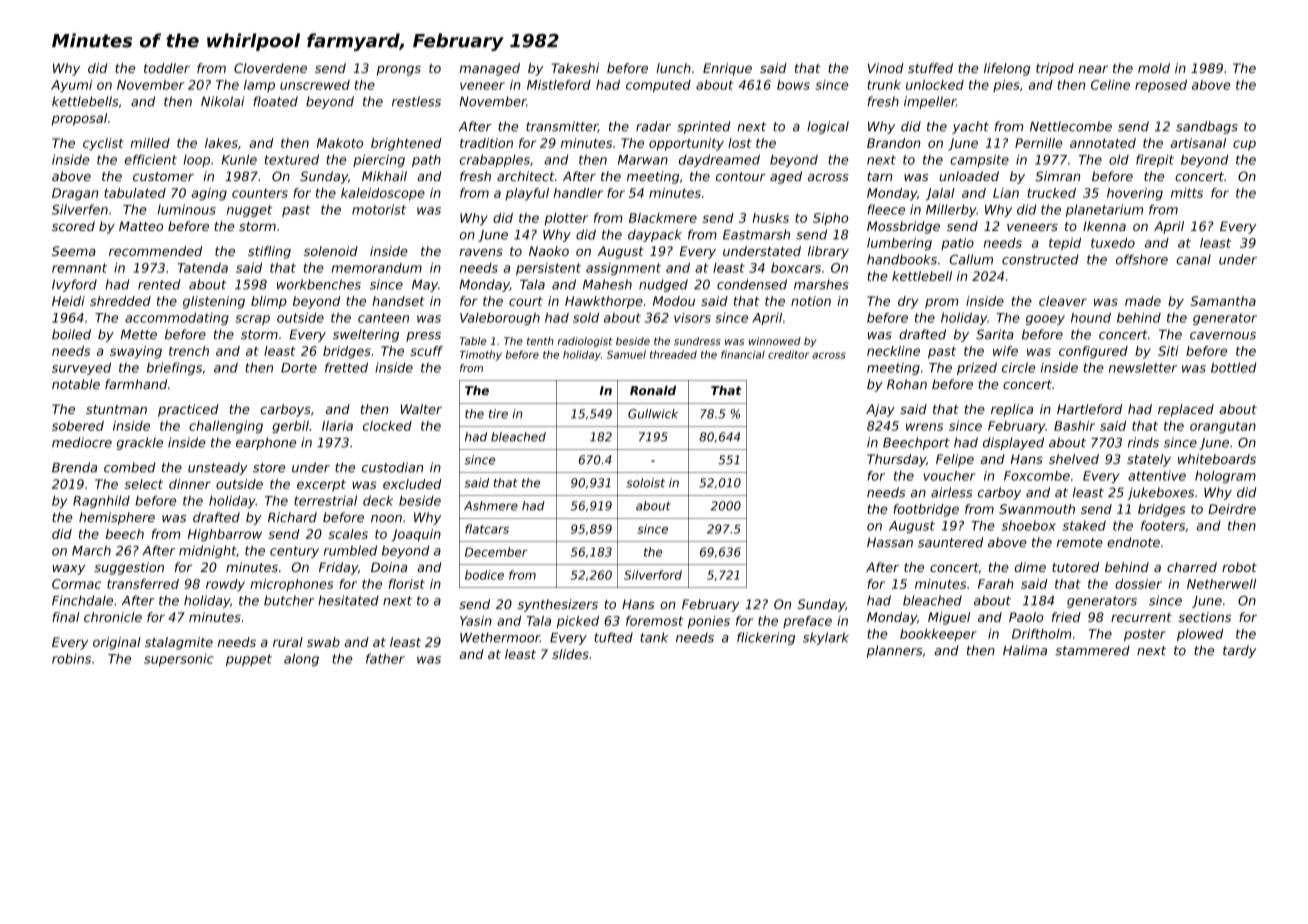 The height and width of the screenshot is (924, 1308). Describe the element at coordinates (167, 68) in the screenshot. I see `toddler` at that location.
